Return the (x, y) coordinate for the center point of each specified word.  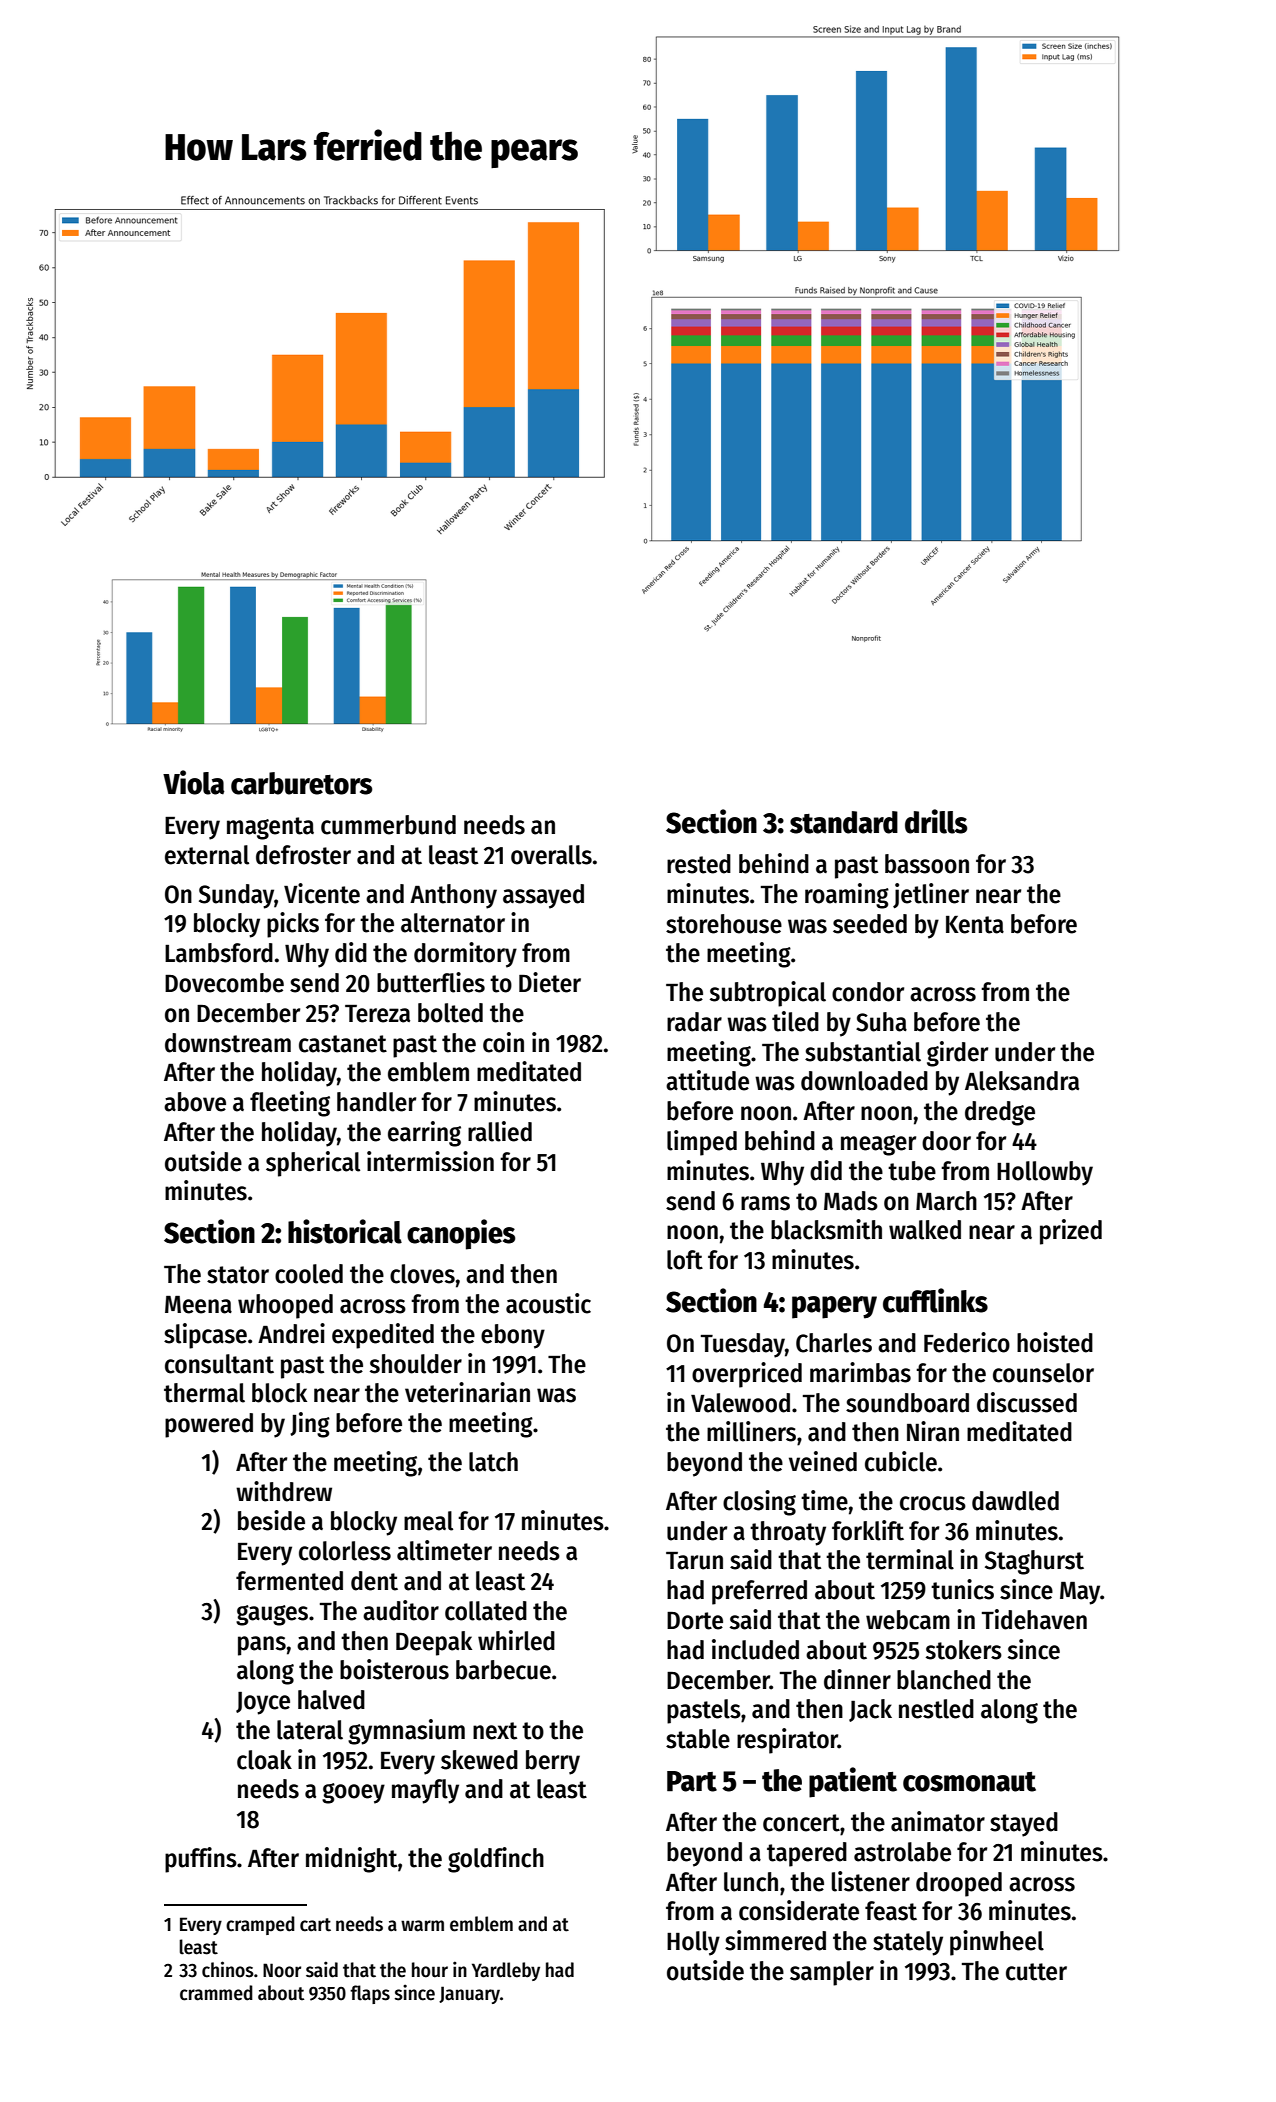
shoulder (416, 1364)
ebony (513, 1336)
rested (699, 864)
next (495, 1731)
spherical (313, 1164)
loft (685, 1260)
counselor (1043, 1373)
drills (936, 821)
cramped (260, 1925)
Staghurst (1034, 1562)
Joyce (263, 1703)
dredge (1000, 1113)
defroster (303, 855)
